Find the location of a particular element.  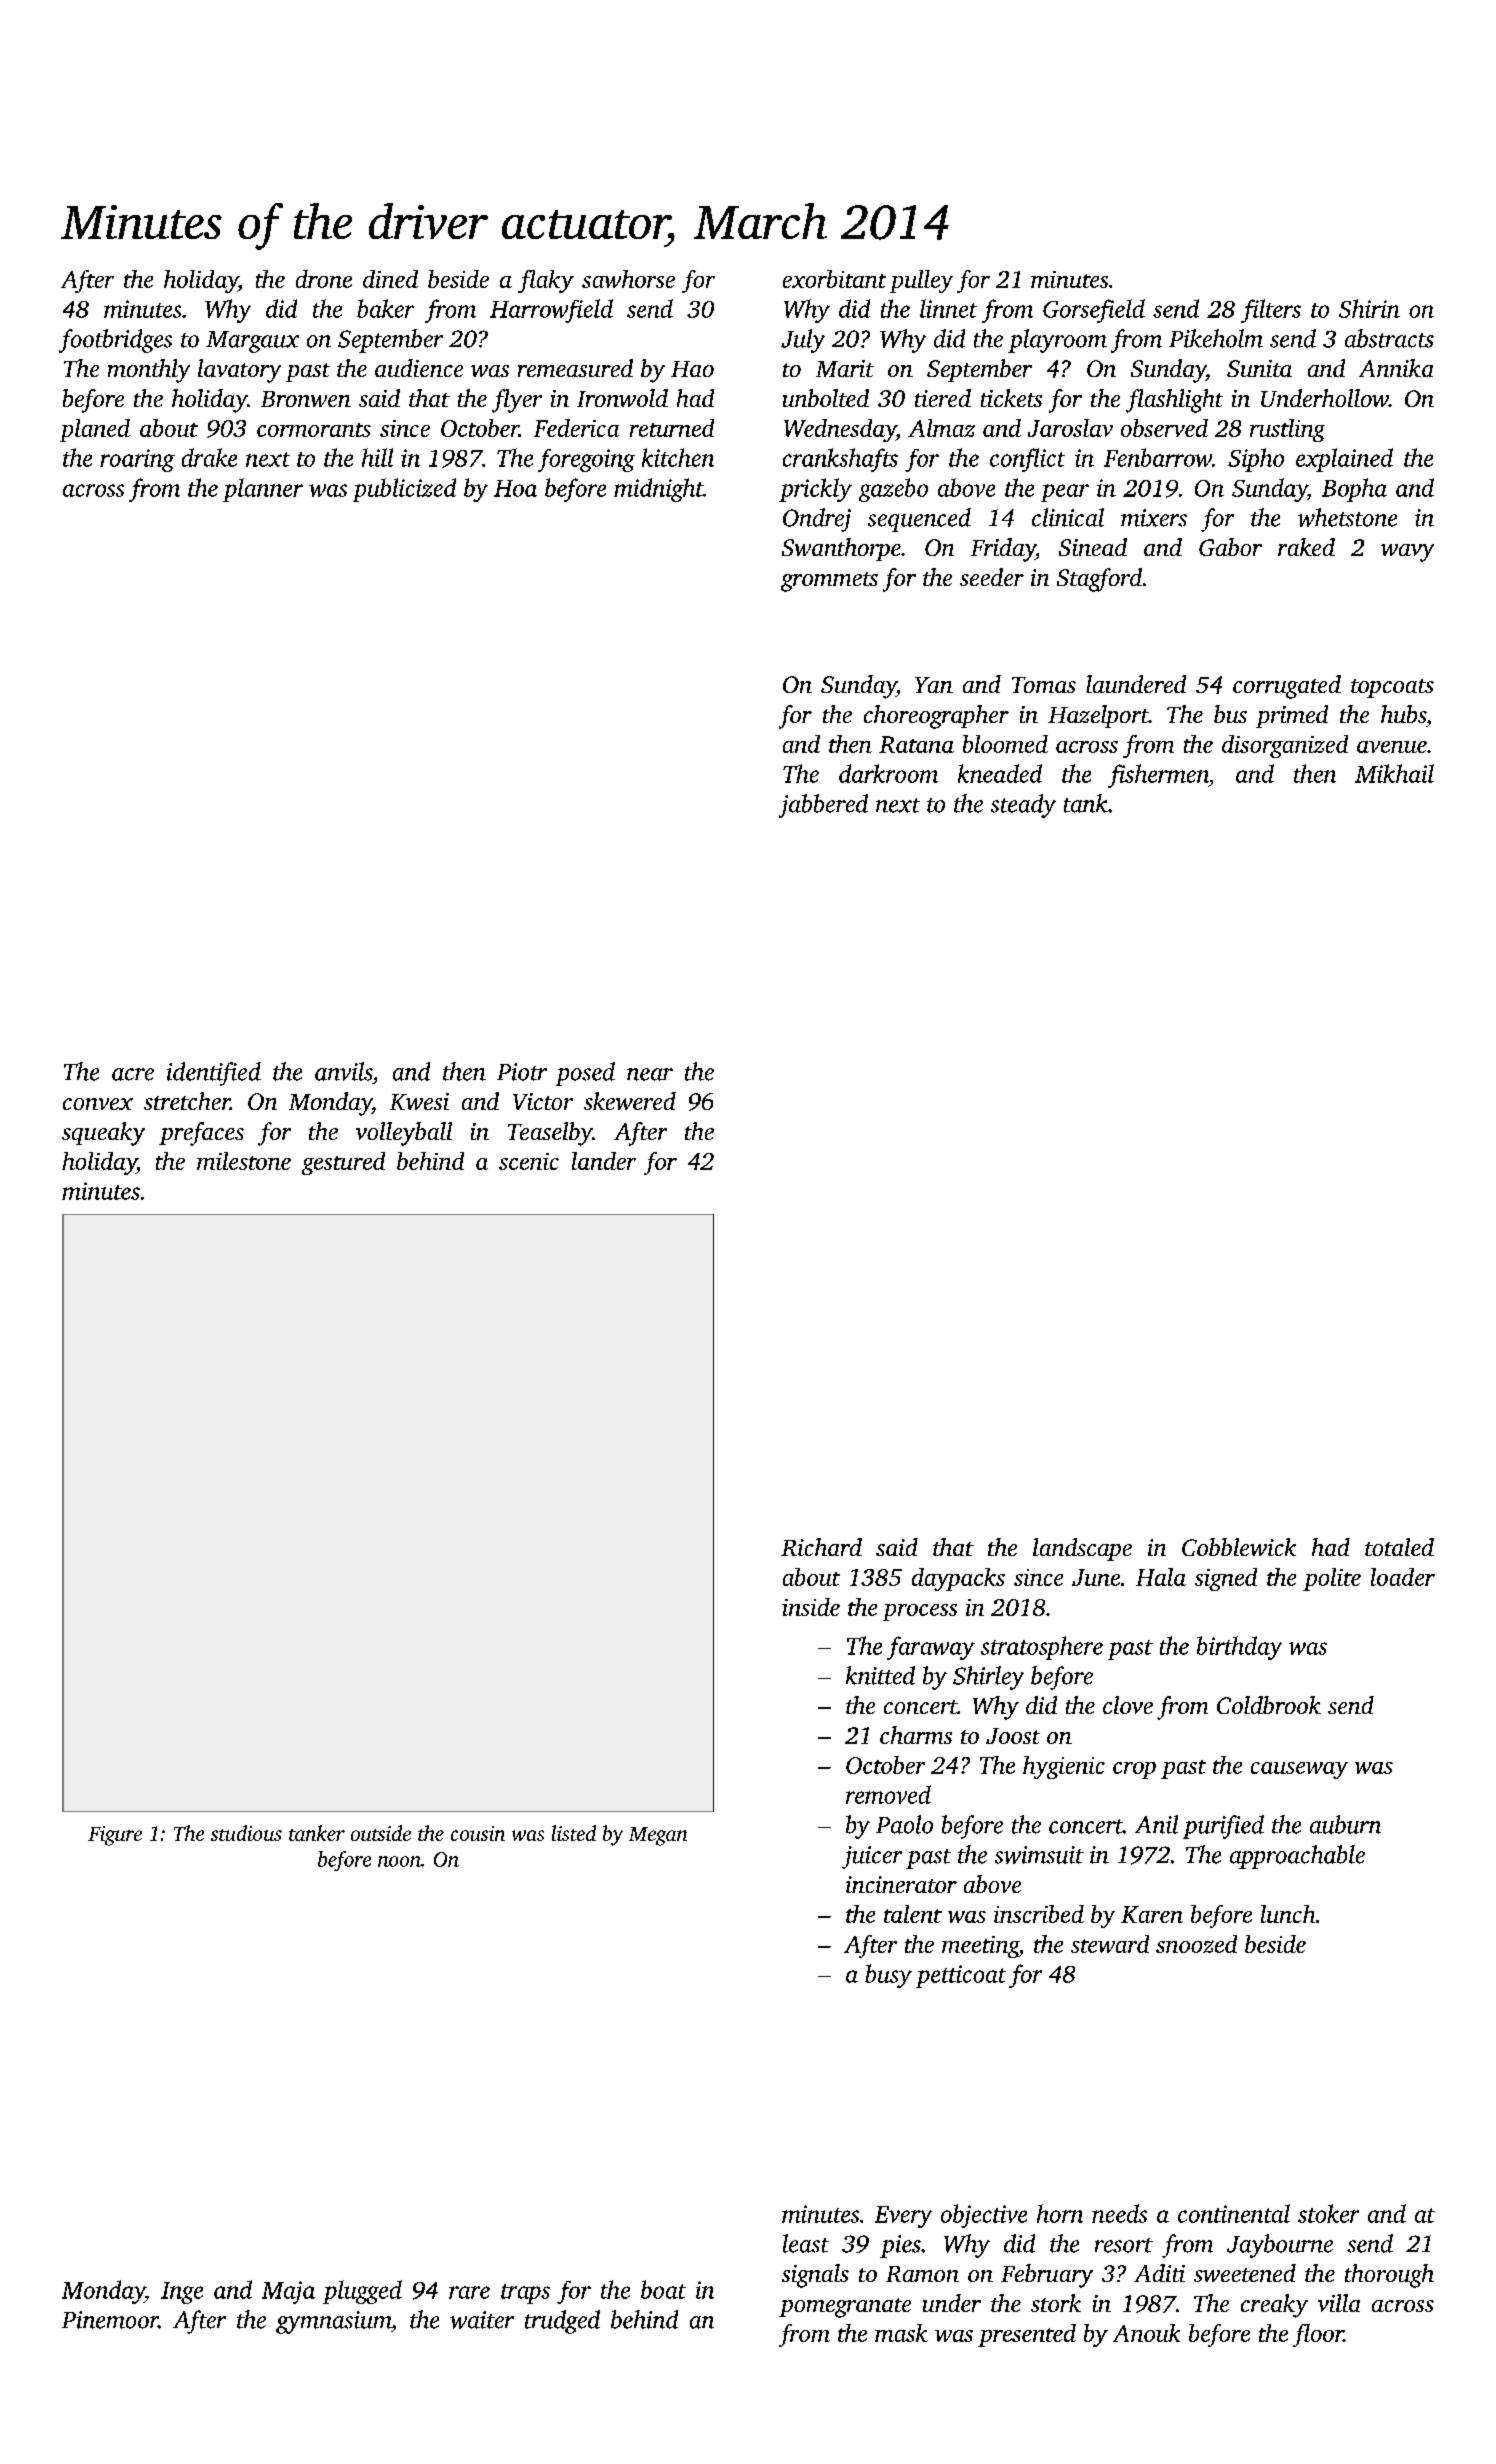

Maja is located at coordinates (288, 2292).
